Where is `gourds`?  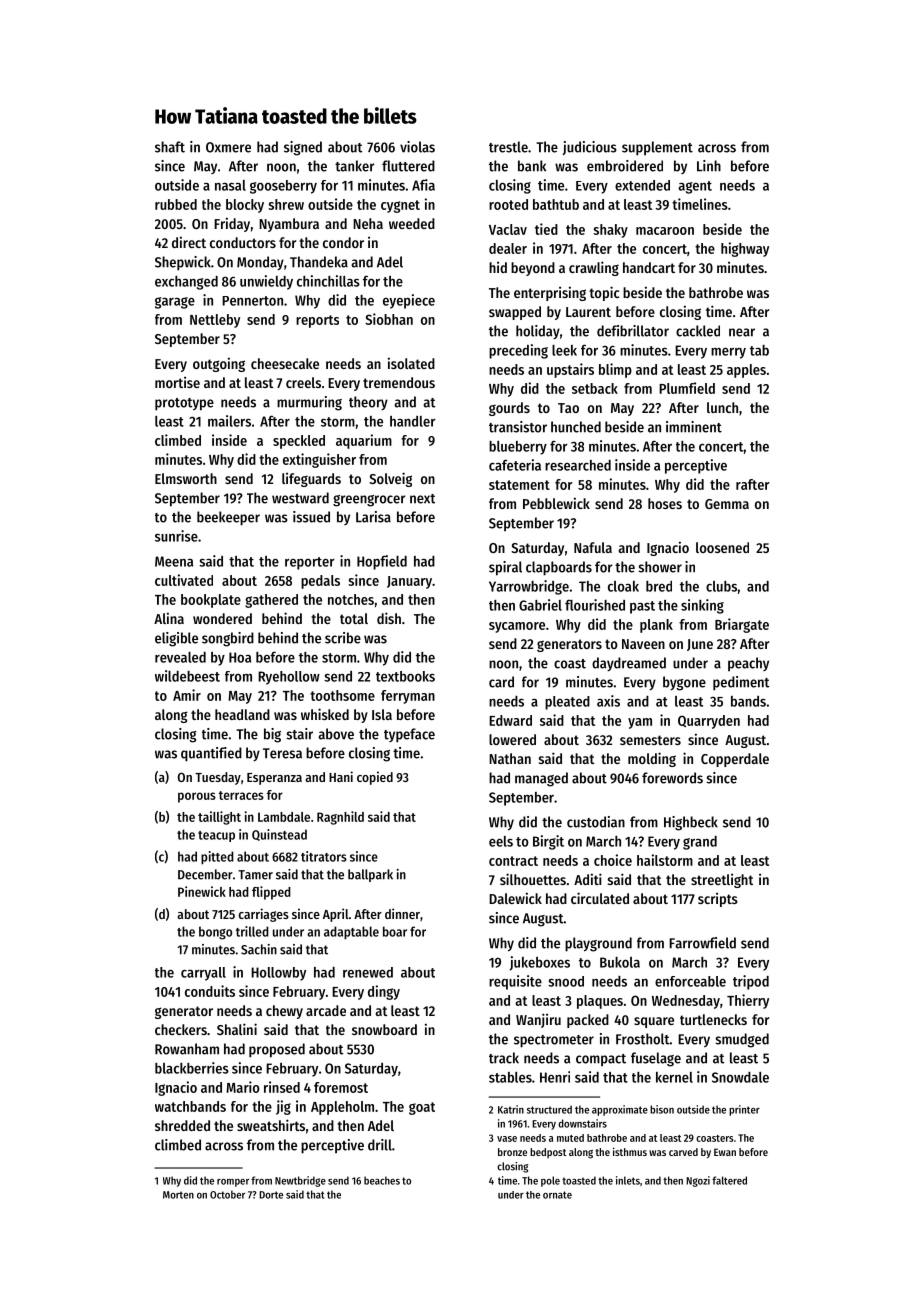 gourds is located at coordinates (509, 409).
